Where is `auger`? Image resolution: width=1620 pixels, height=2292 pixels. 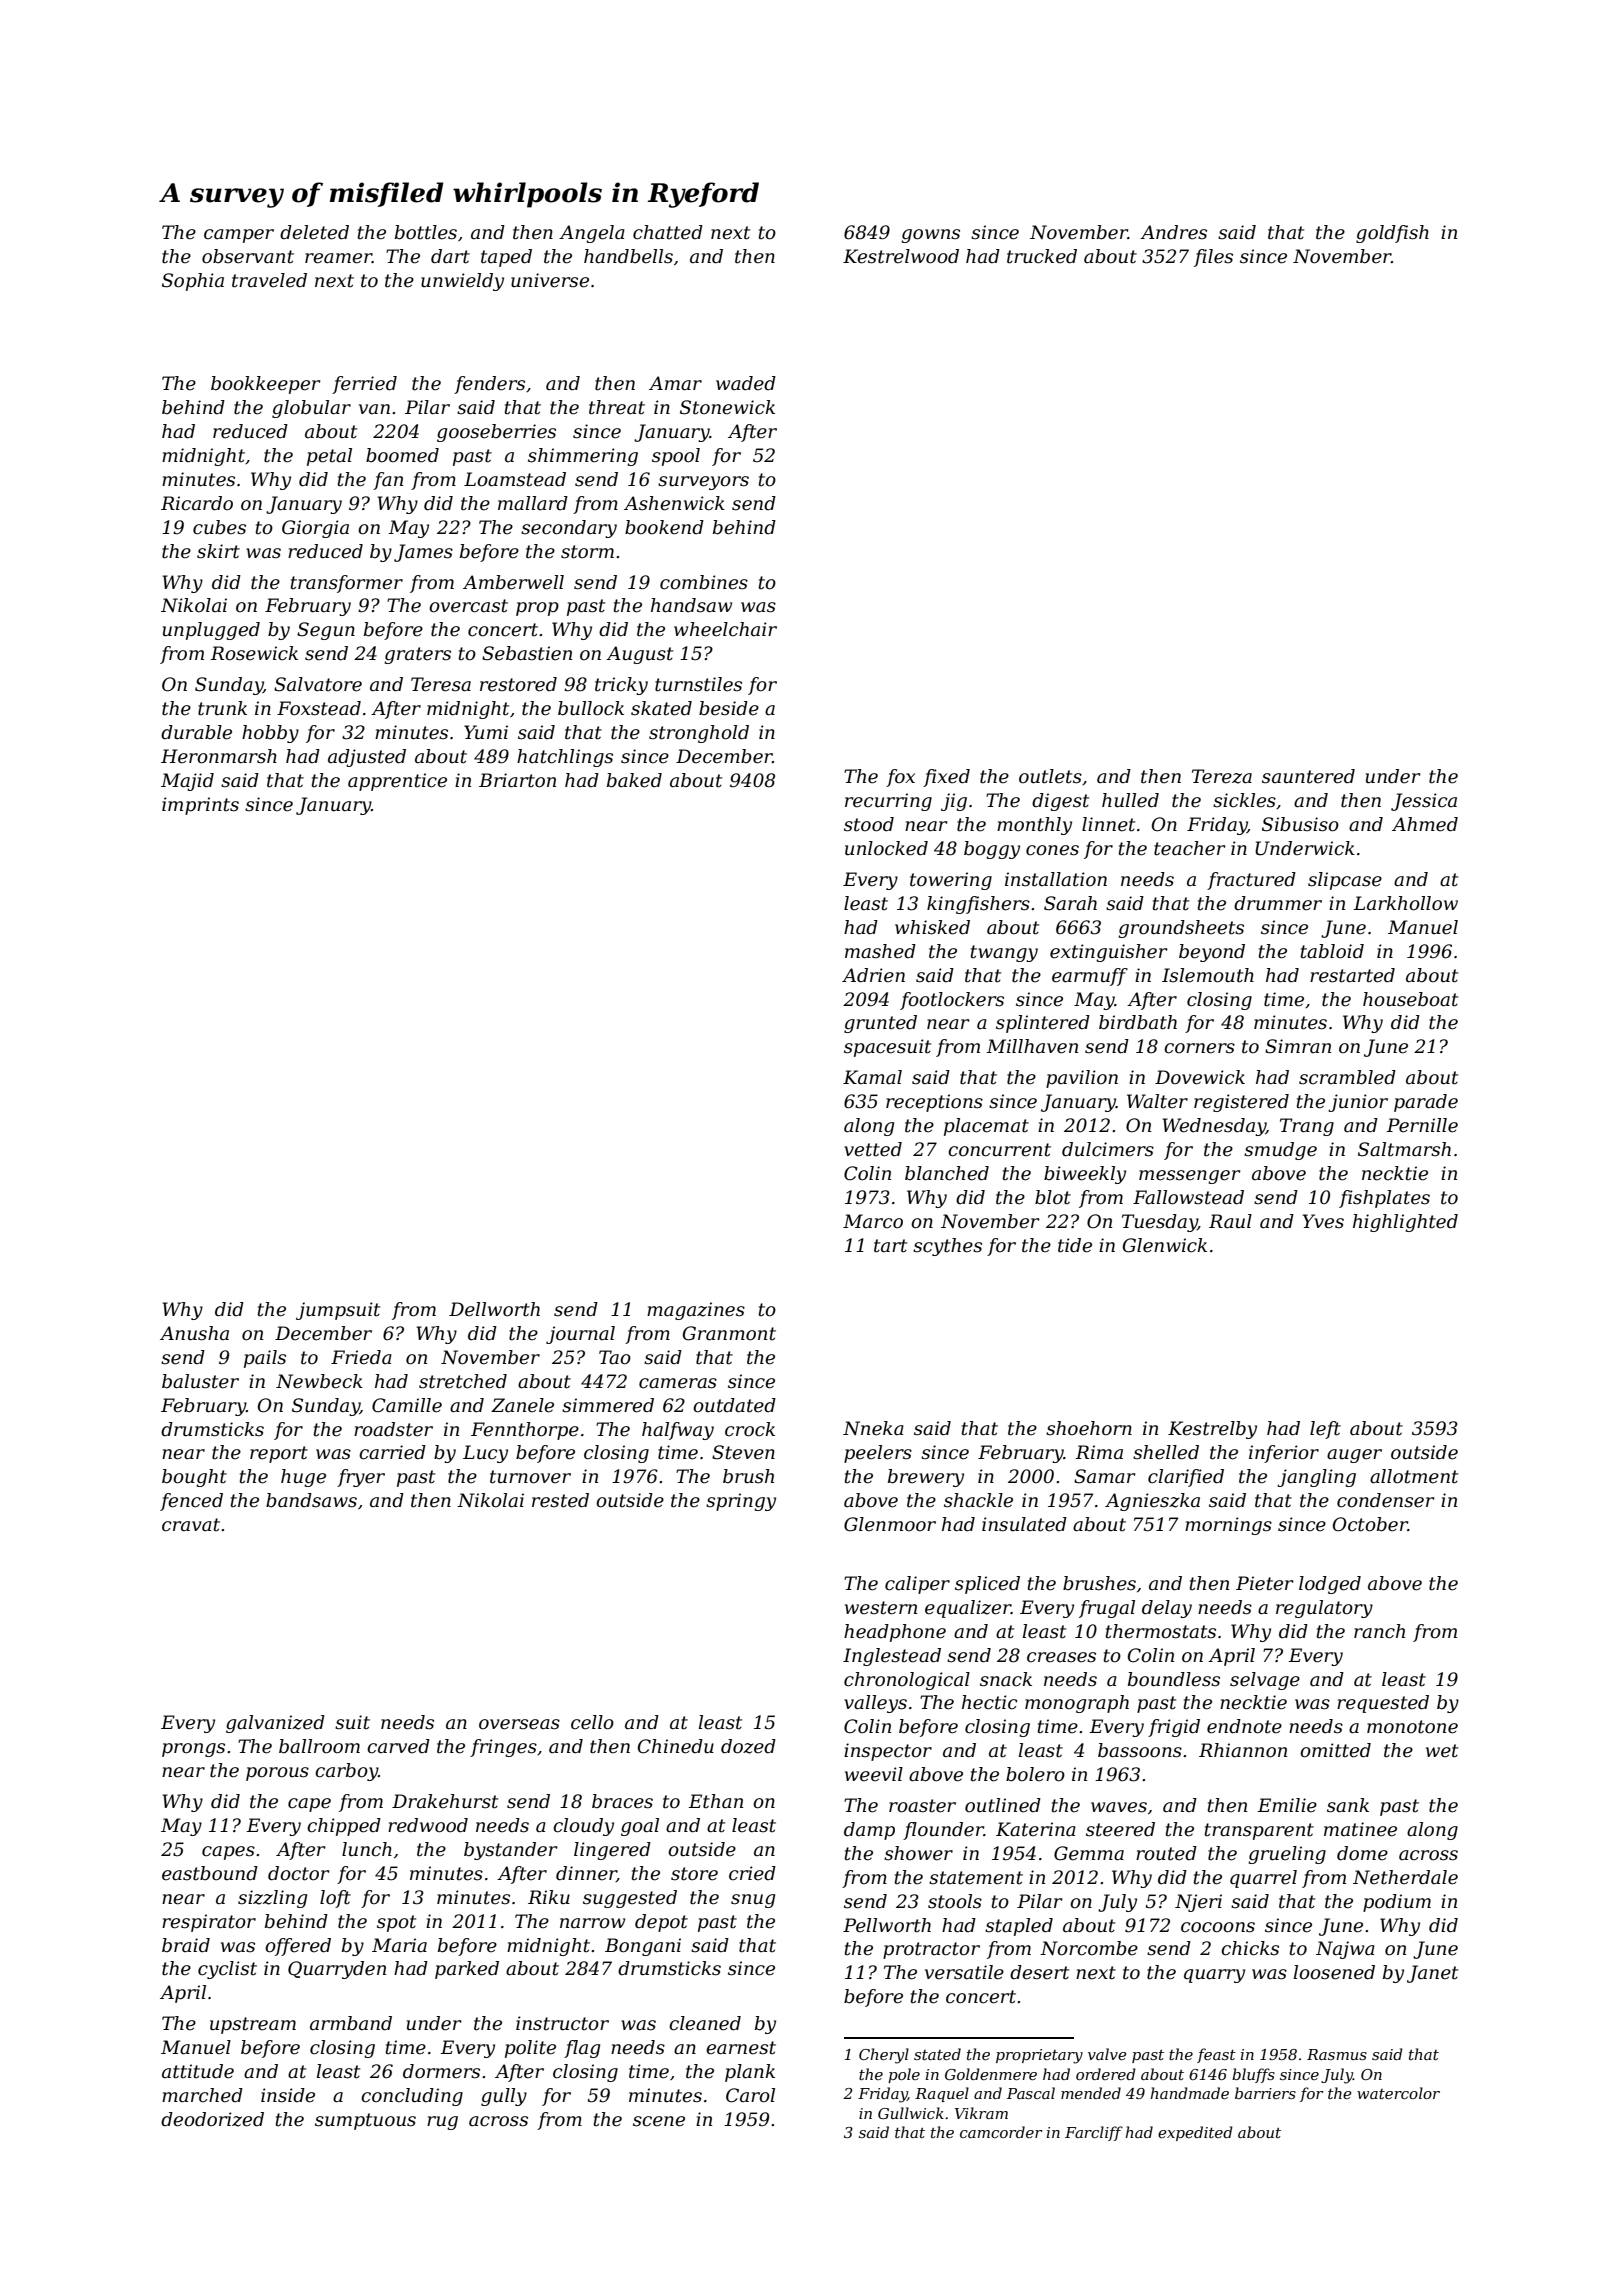
auger is located at coordinates (1354, 1456).
